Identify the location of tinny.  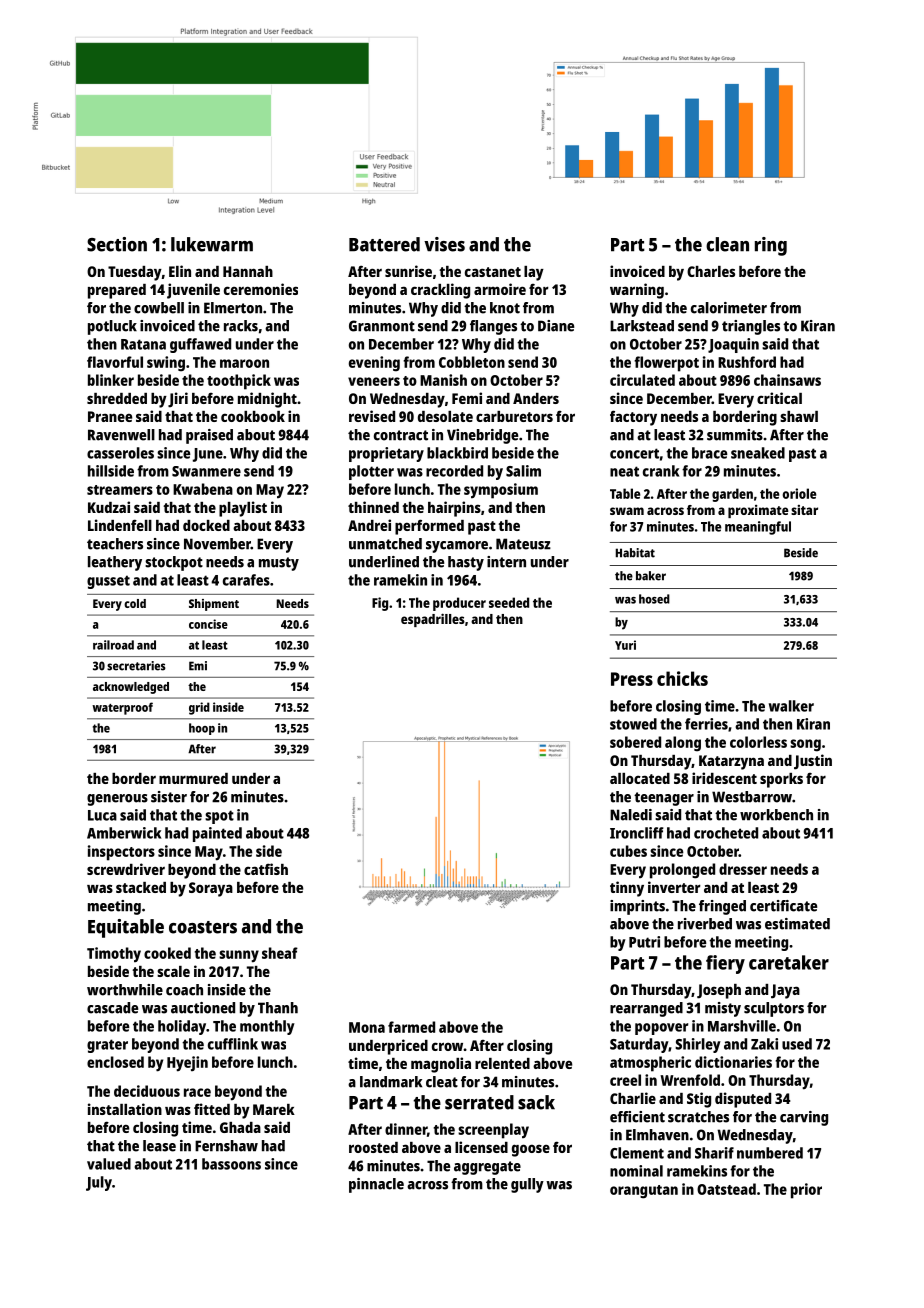
(627, 889).
